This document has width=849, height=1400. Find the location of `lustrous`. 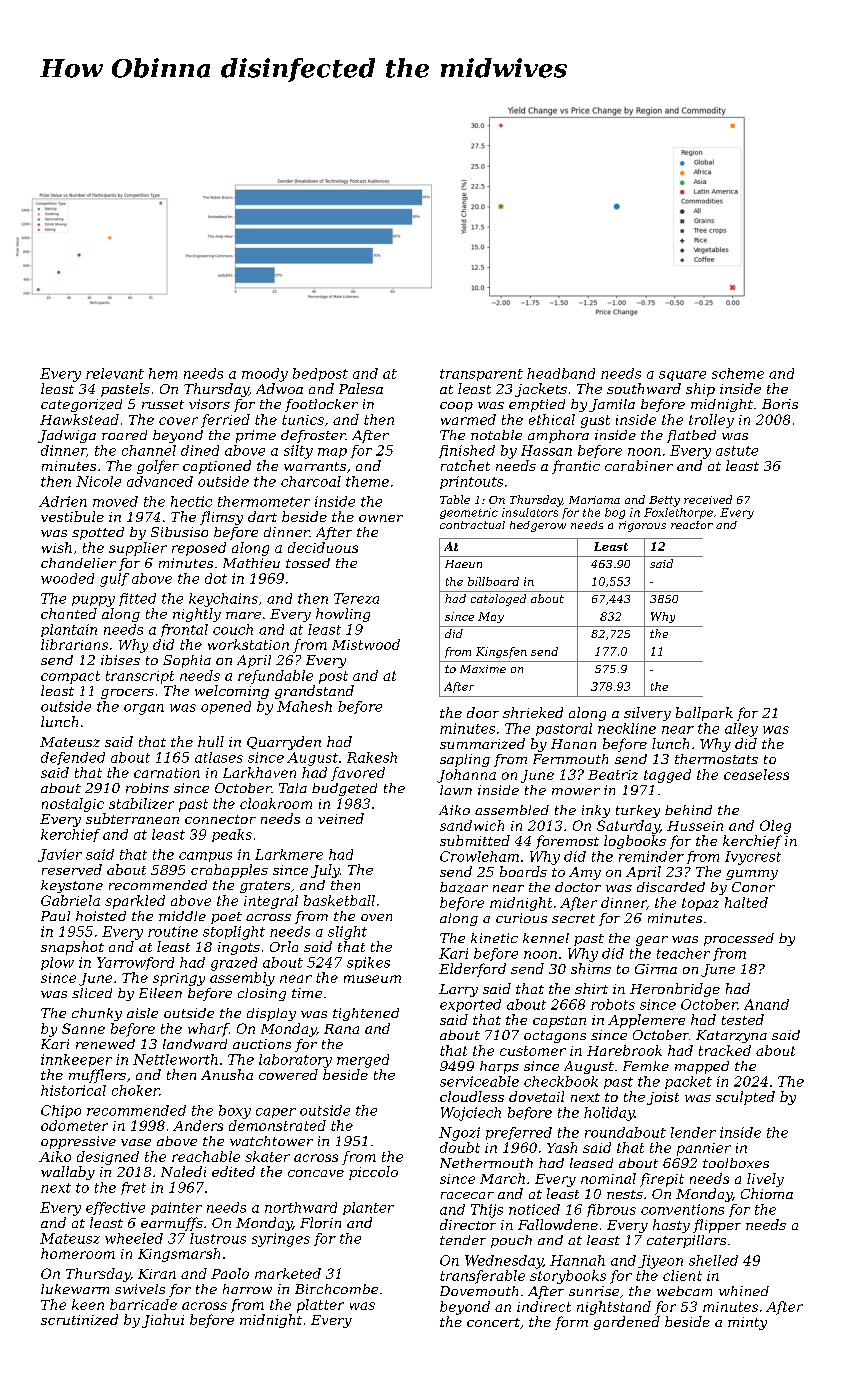

lustrous is located at coordinates (218, 1238).
